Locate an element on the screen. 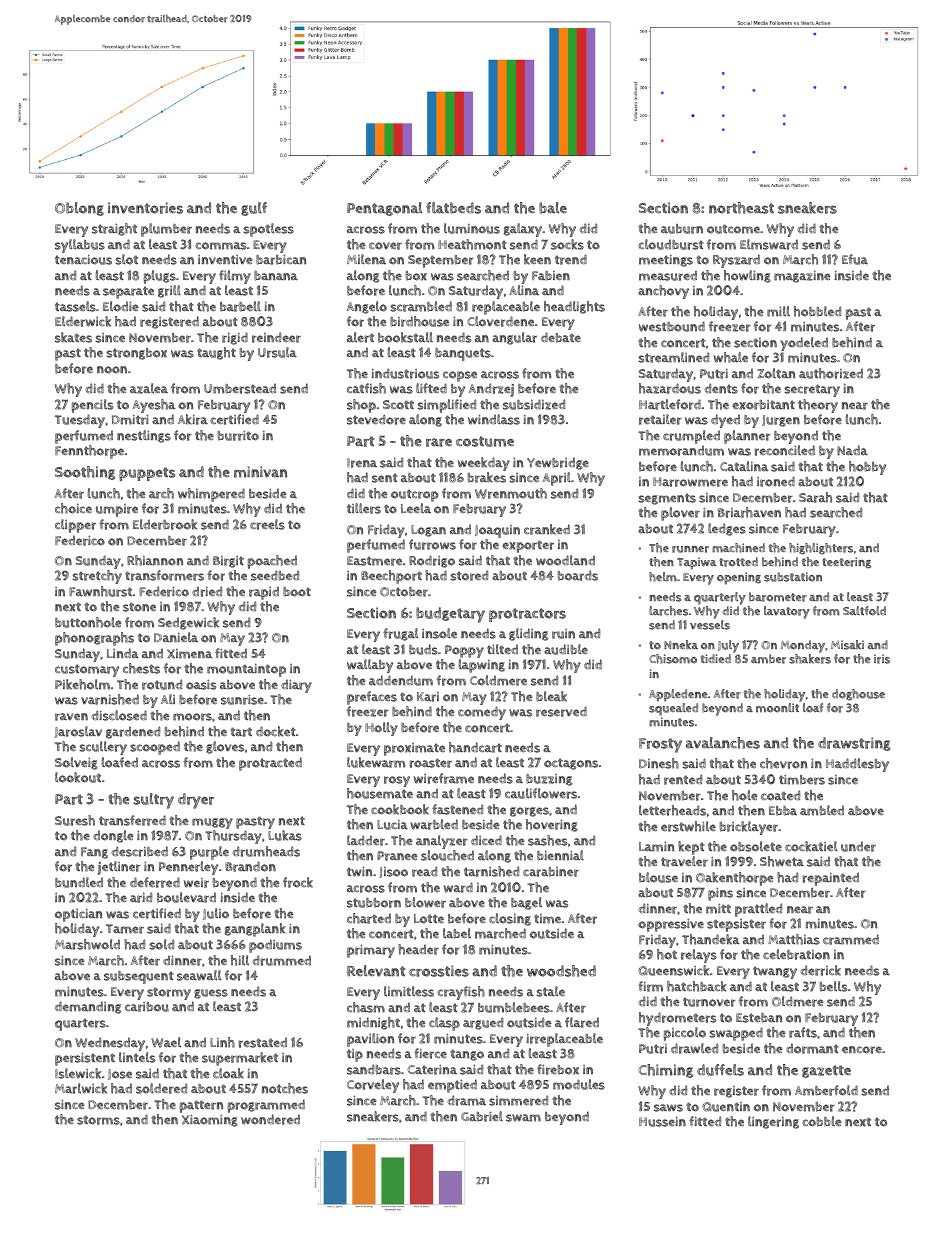 The width and height of the screenshot is (952, 1233). authorized is located at coordinates (831, 373).
